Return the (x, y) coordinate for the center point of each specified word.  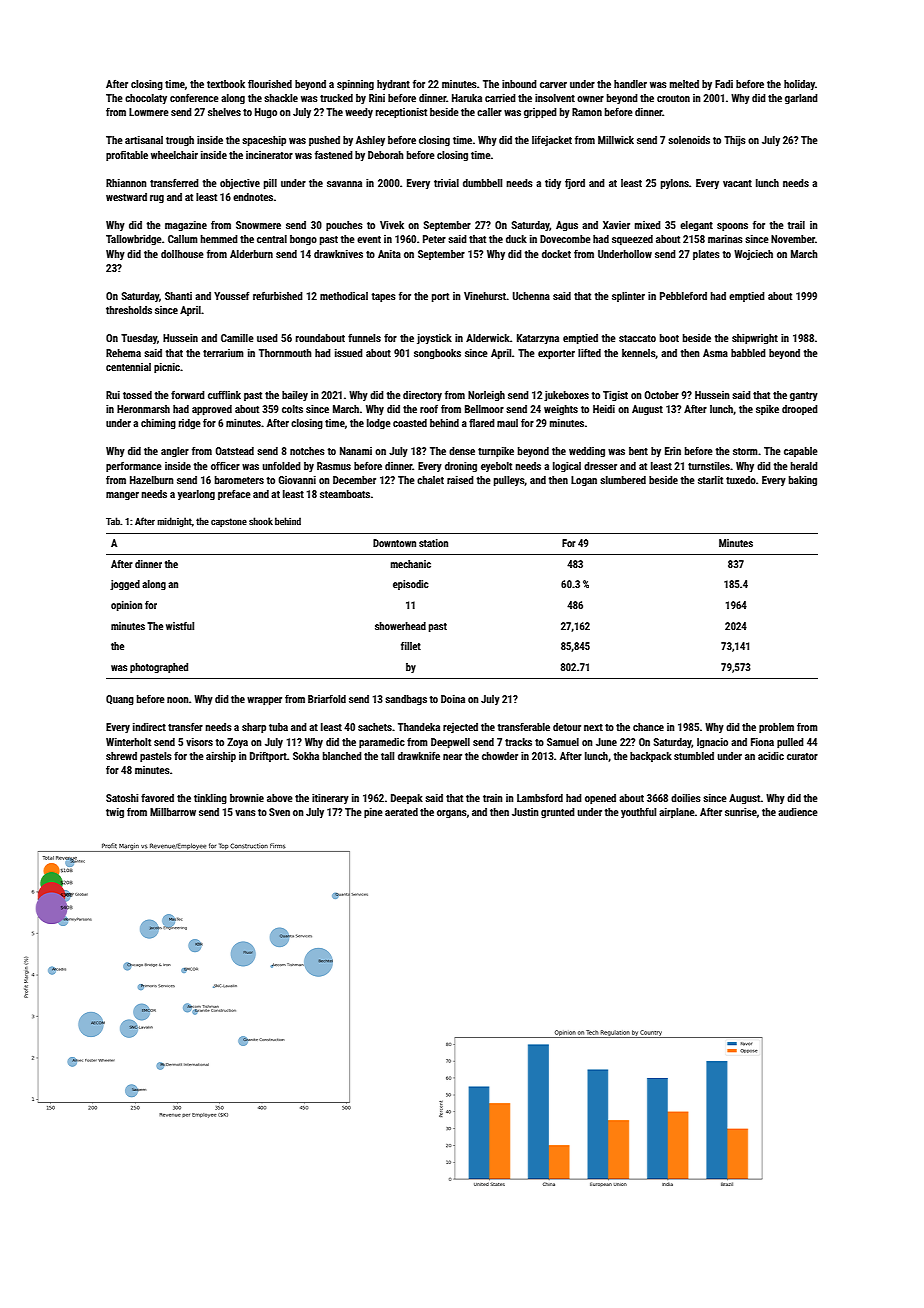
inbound (519, 84)
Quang (120, 700)
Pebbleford (683, 296)
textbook (226, 84)
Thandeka (419, 727)
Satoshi (122, 798)
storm (745, 451)
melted (684, 84)
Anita (389, 254)
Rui (113, 395)
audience (798, 812)
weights (561, 410)
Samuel (563, 742)
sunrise (741, 812)
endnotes (253, 197)
